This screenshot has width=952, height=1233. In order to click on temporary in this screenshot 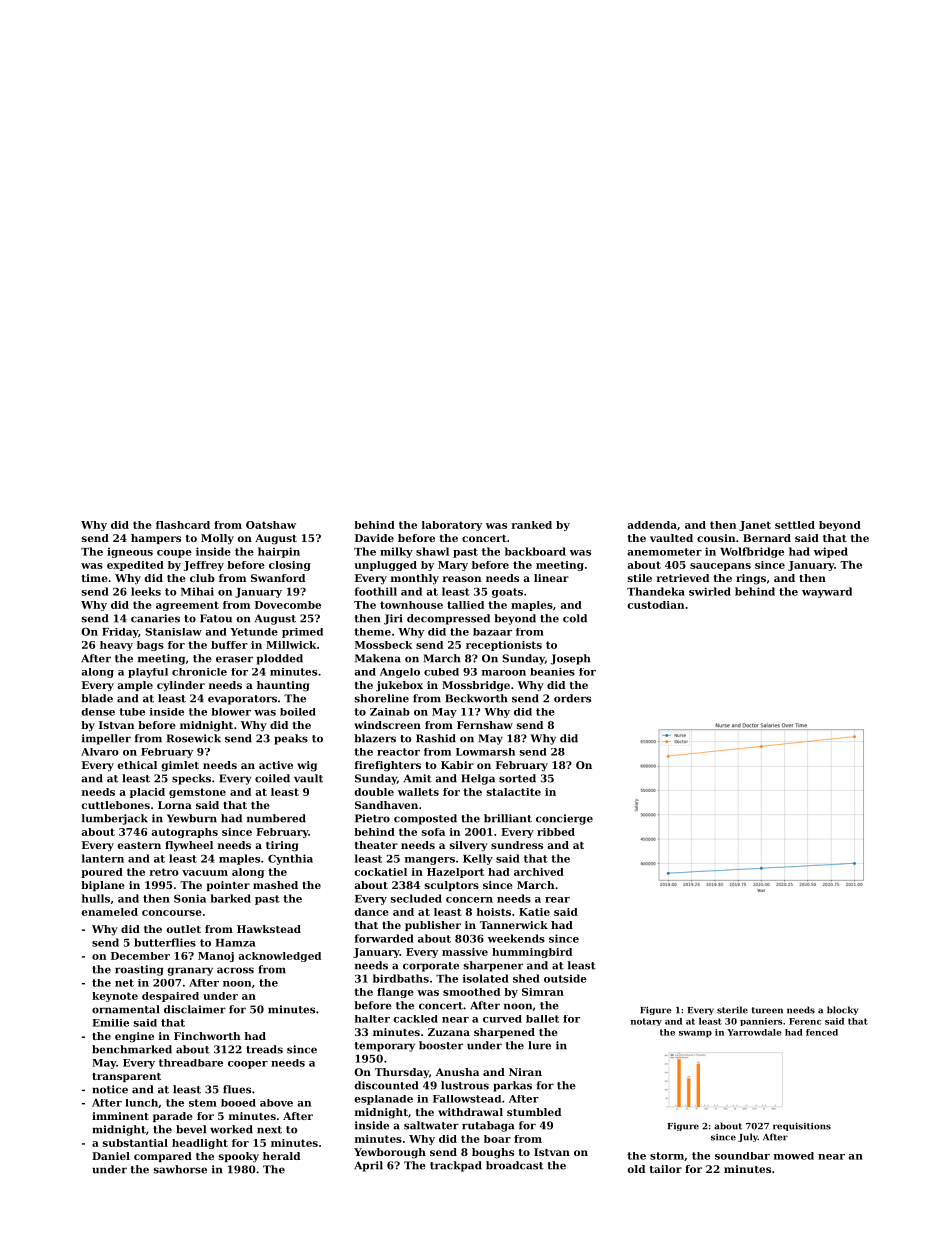, I will do `click(385, 1047)`.
